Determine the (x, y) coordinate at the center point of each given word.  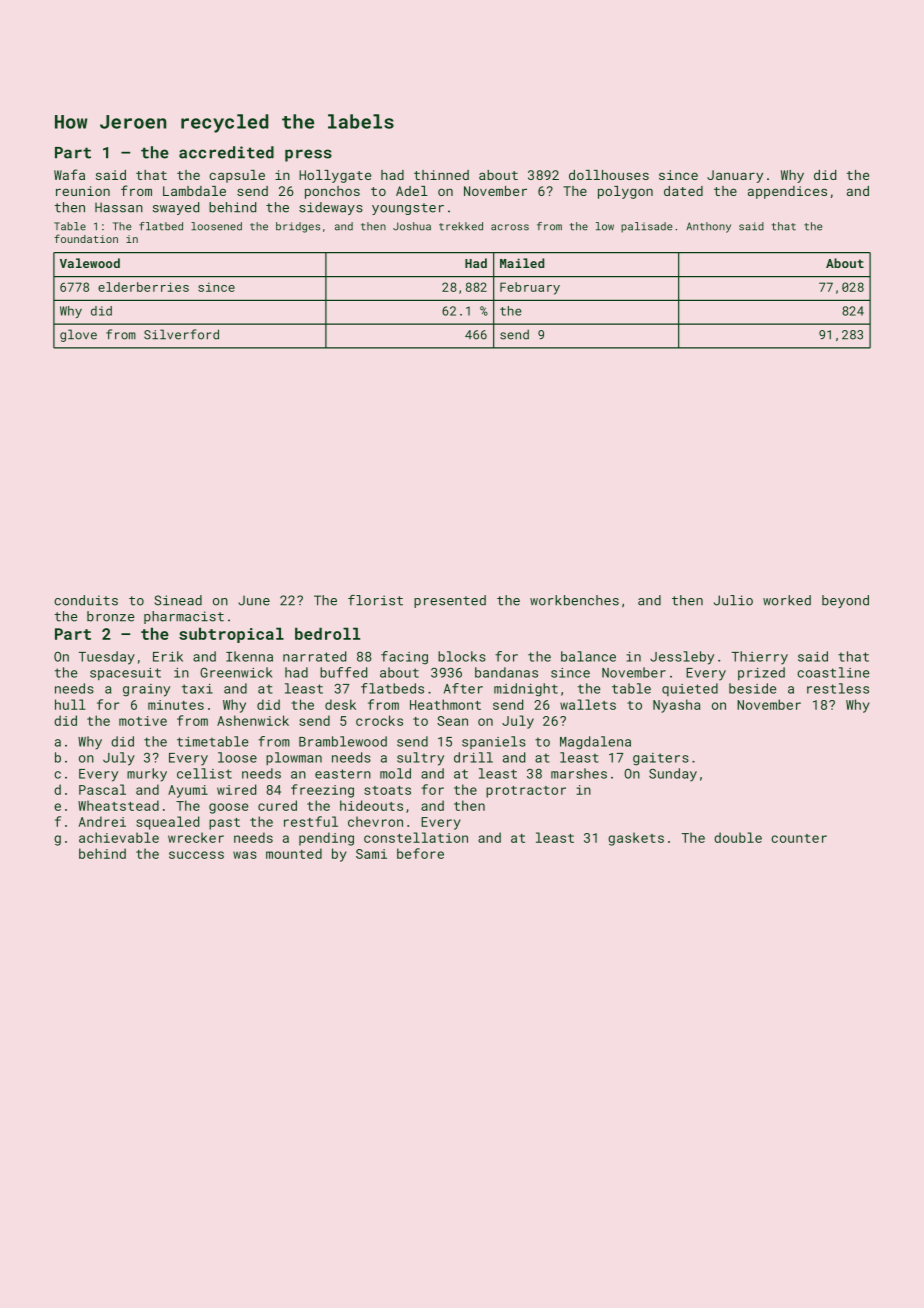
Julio (733, 600)
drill (473, 757)
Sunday (673, 775)
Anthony (708, 227)
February (530, 288)
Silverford (181, 334)
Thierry (760, 658)
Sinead (178, 600)
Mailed (522, 263)
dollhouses (609, 175)
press (308, 155)
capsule (237, 176)
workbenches (574, 600)
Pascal (102, 789)
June (254, 600)
